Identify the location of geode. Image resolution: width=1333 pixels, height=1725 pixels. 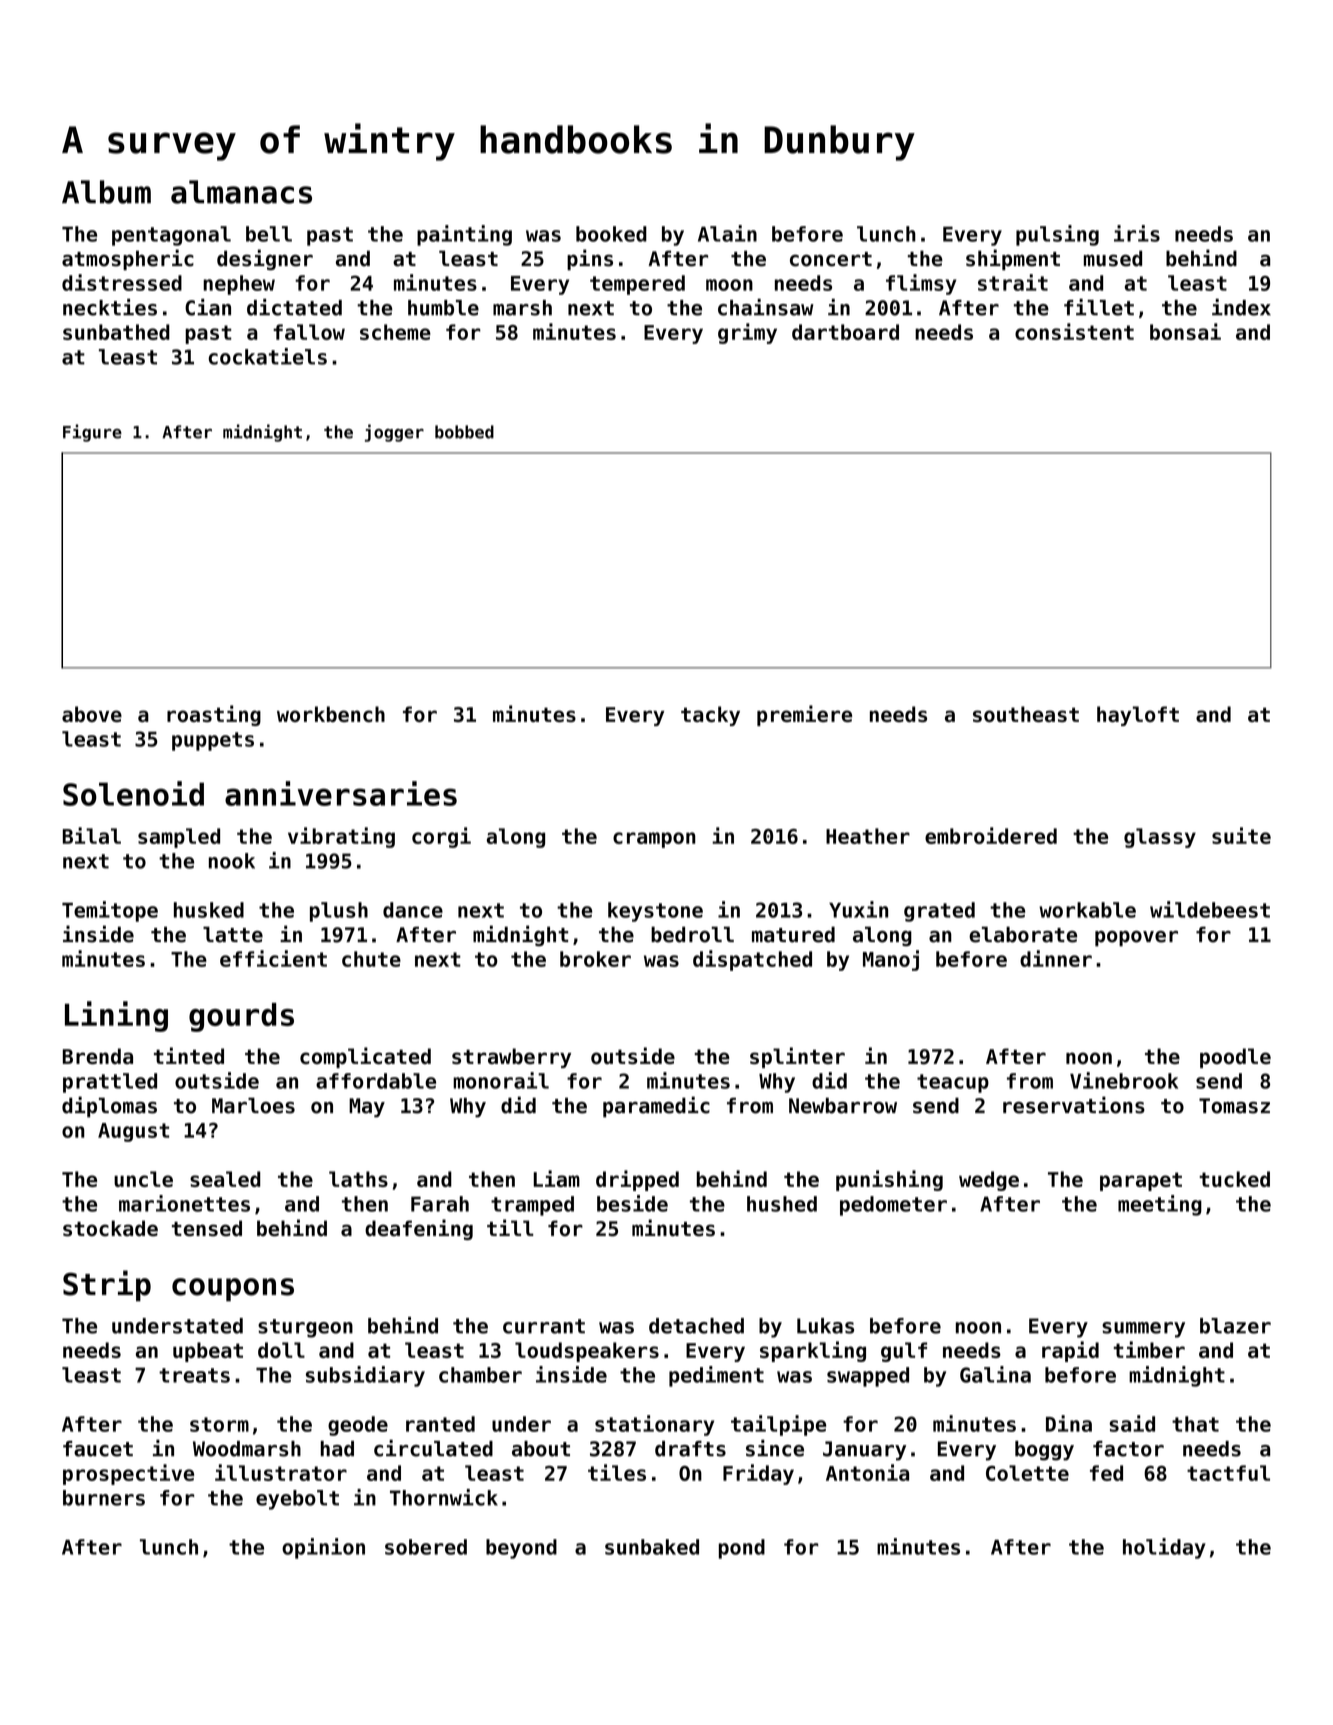
(358, 1426).
